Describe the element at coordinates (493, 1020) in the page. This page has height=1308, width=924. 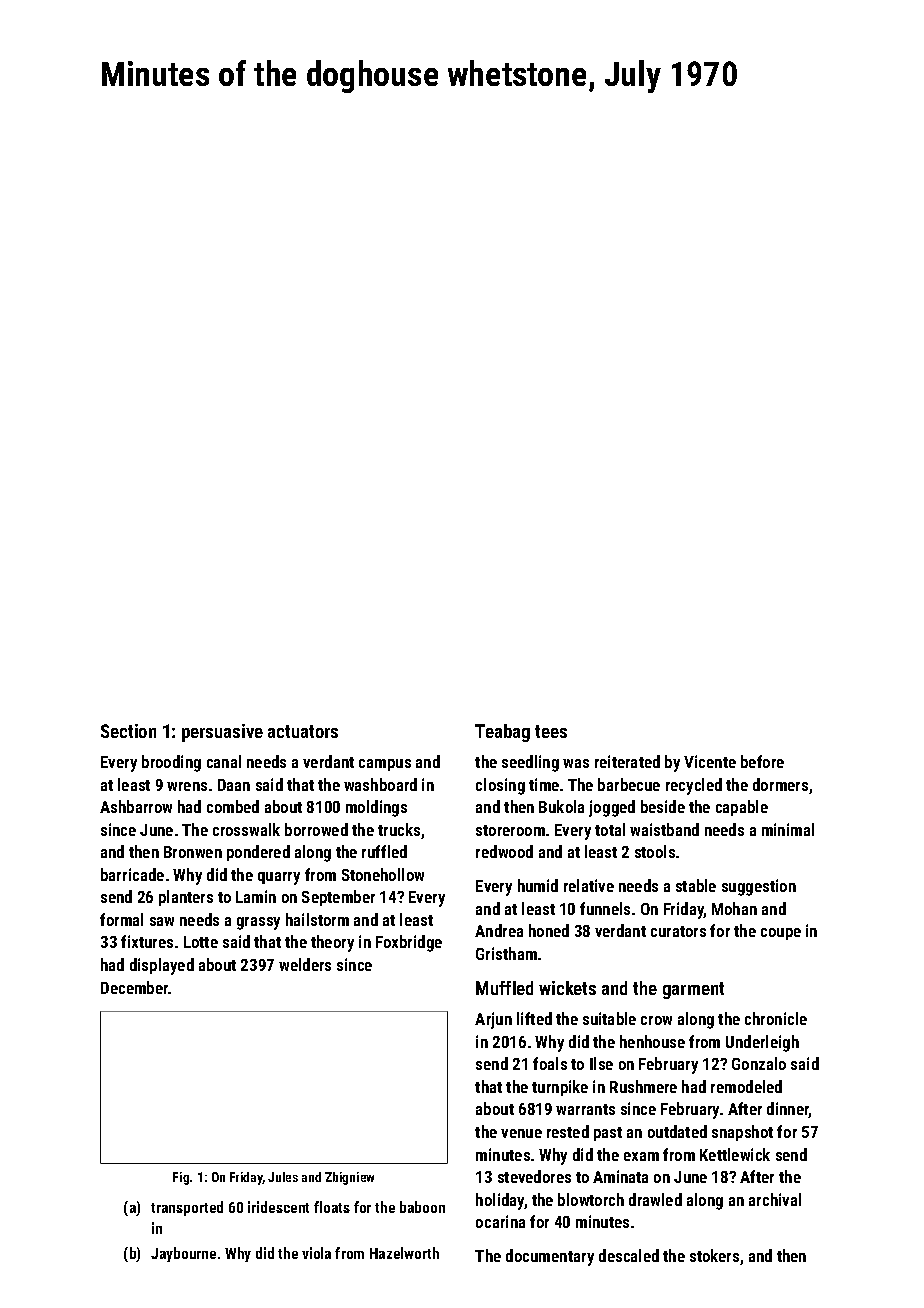
I see `Arjun` at that location.
